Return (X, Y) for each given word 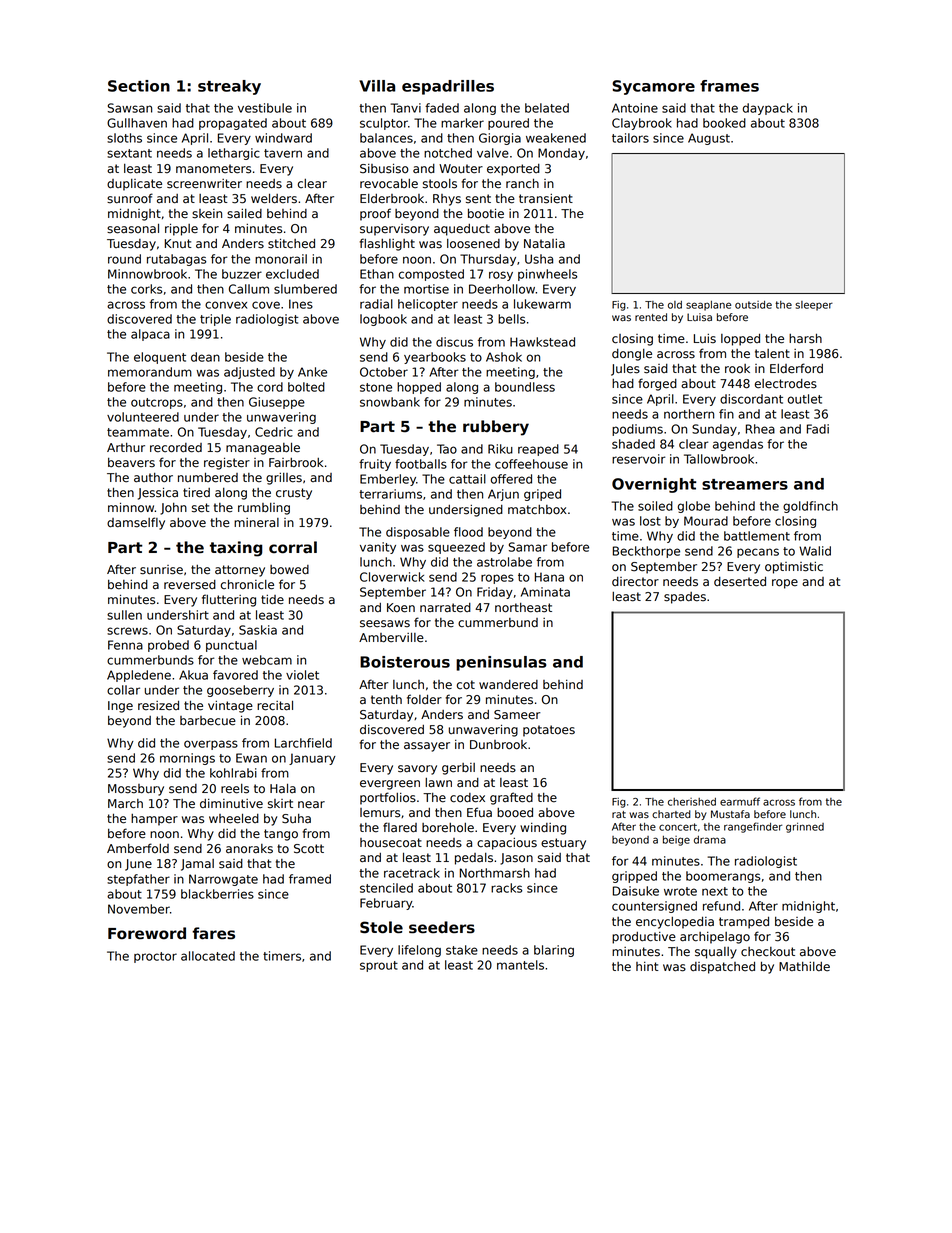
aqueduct (462, 230)
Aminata (545, 592)
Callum (249, 289)
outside (753, 305)
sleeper (814, 306)
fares (213, 933)
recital (275, 706)
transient (546, 199)
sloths (124, 138)
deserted (740, 582)
